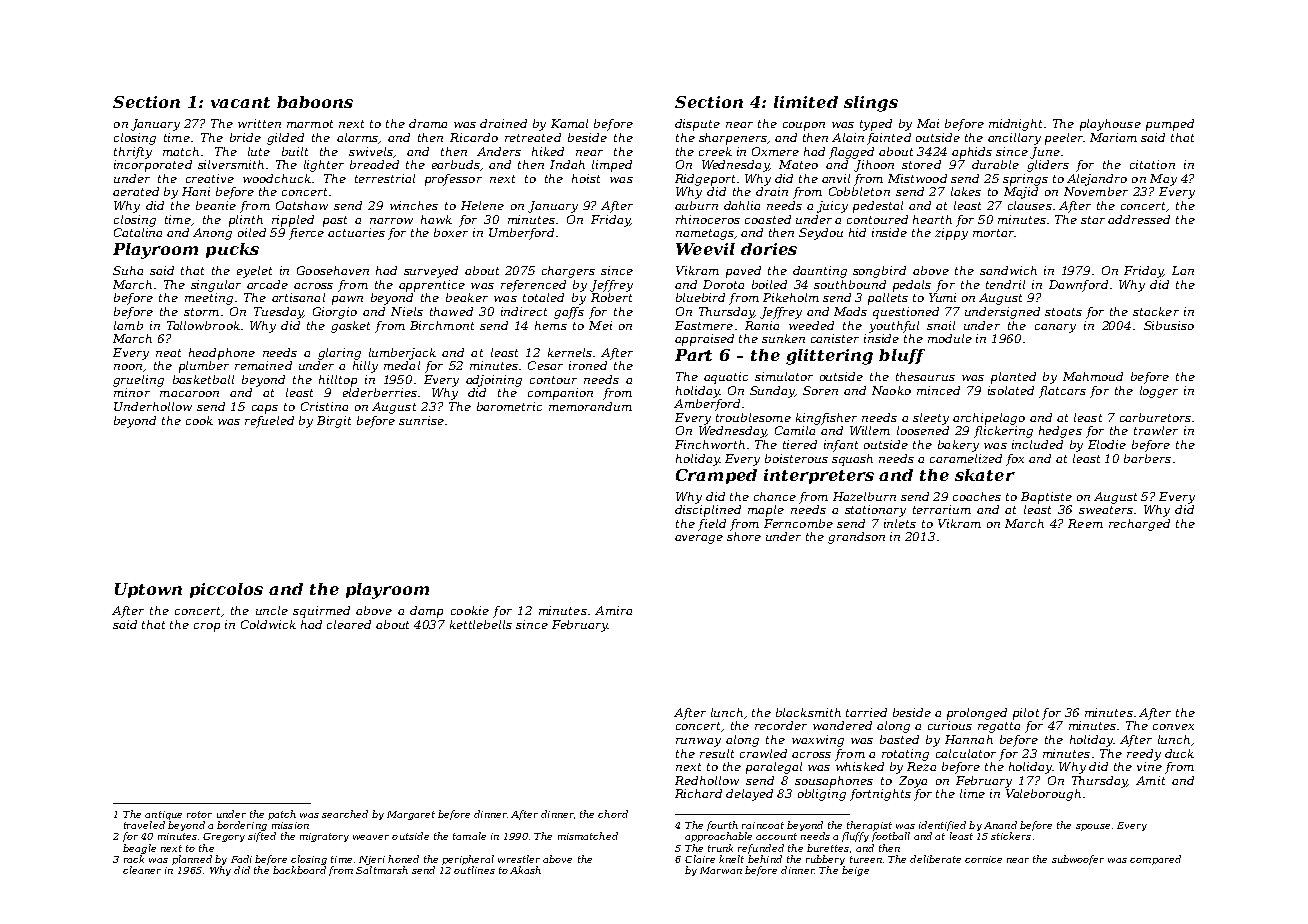 The width and height of the image is (1308, 924). Describe the element at coordinates (138, 232) in the image. I see `Catalina` at that location.
